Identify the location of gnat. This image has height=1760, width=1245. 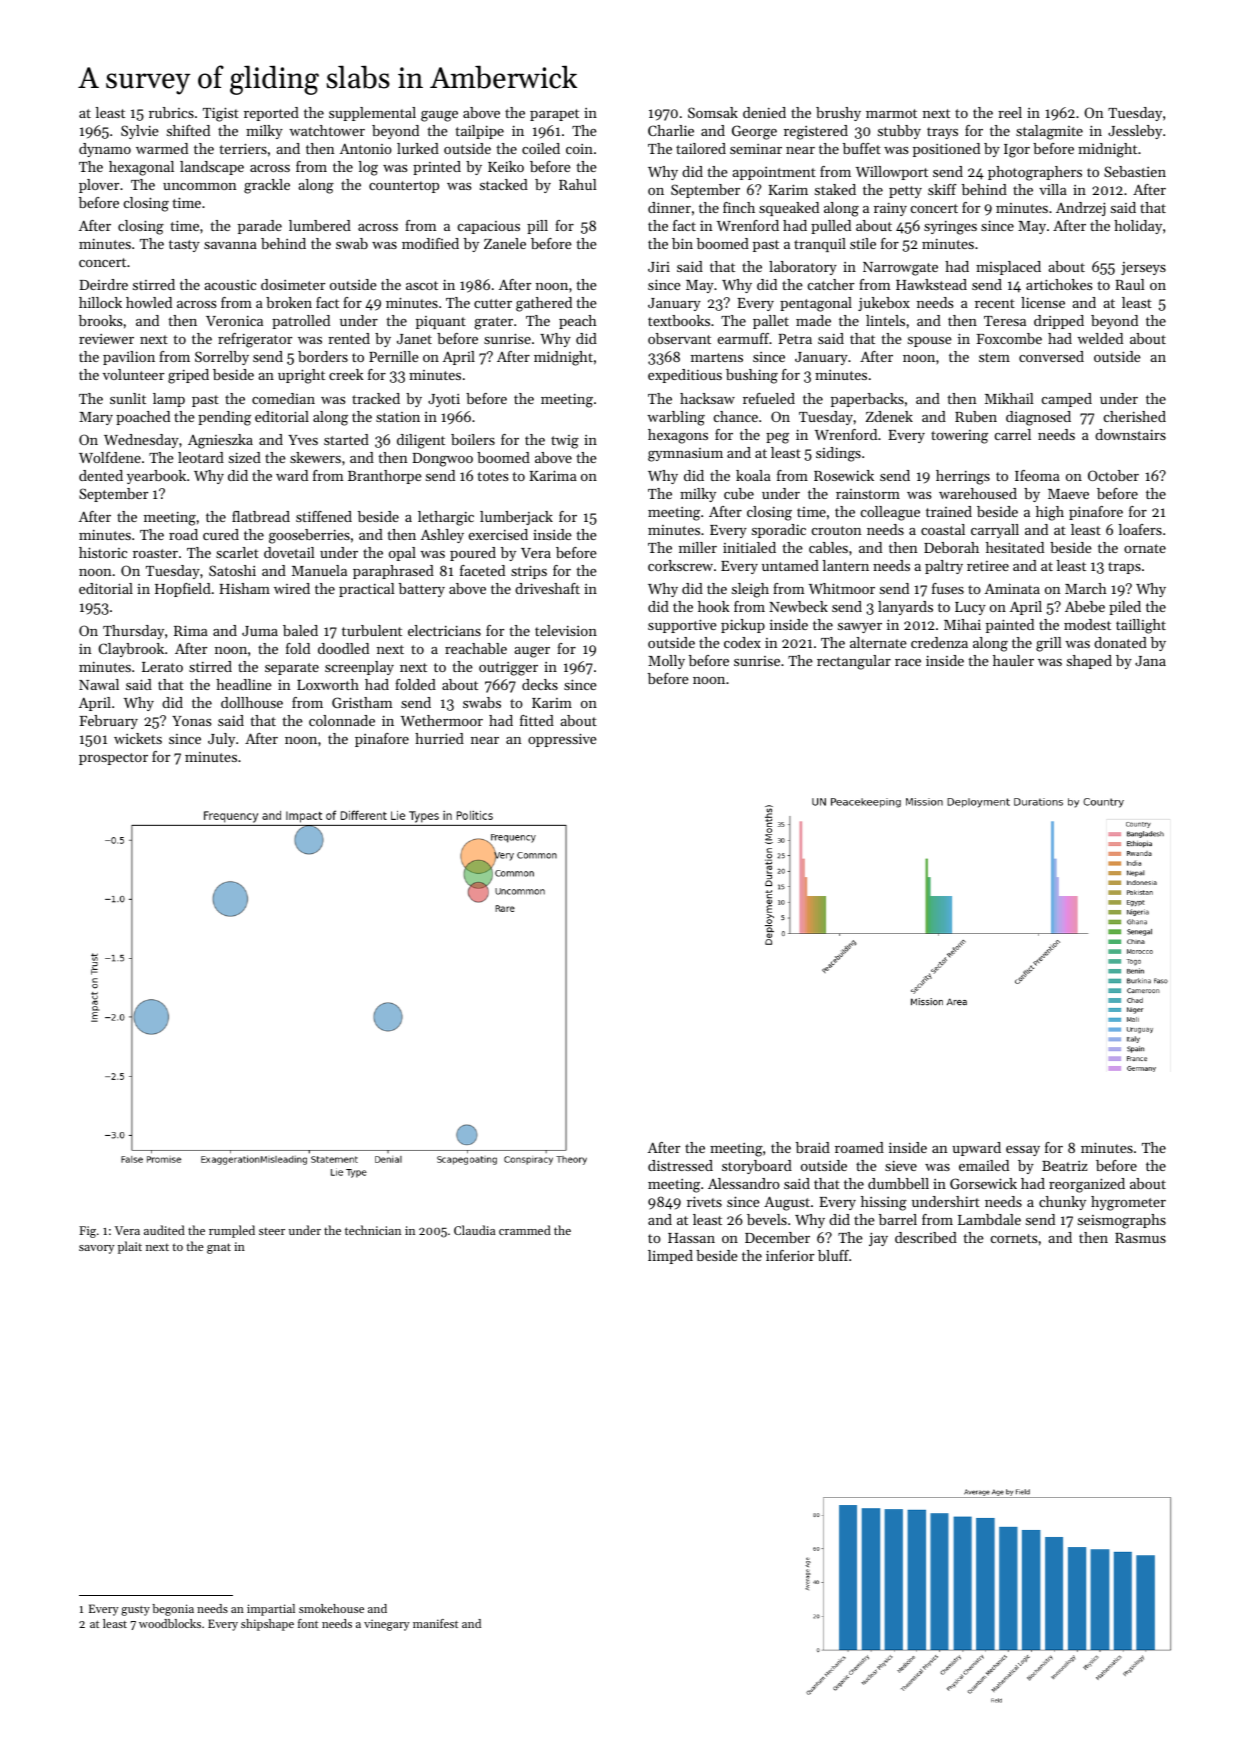
(219, 1248).
